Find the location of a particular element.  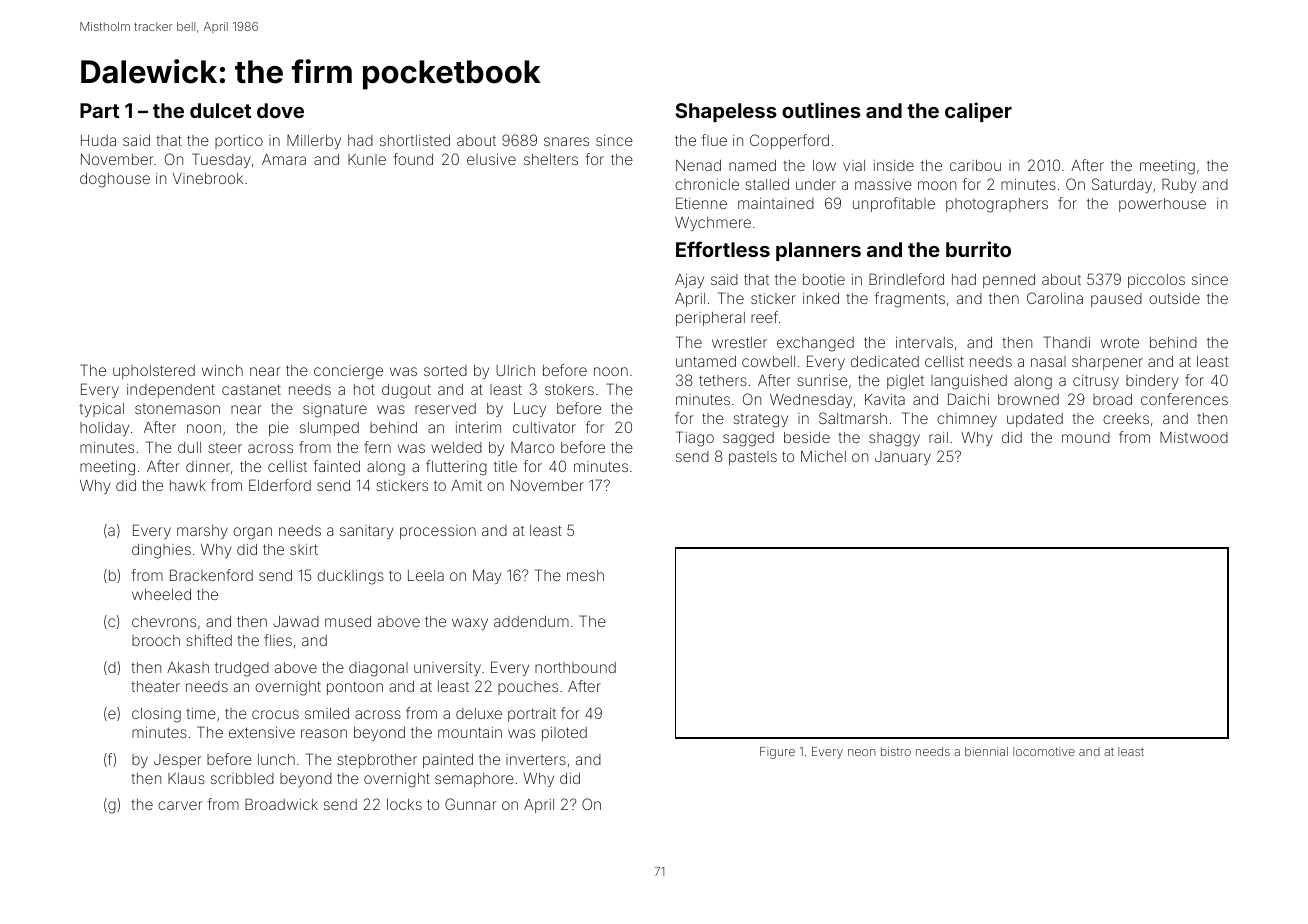

mound is located at coordinates (1086, 437).
